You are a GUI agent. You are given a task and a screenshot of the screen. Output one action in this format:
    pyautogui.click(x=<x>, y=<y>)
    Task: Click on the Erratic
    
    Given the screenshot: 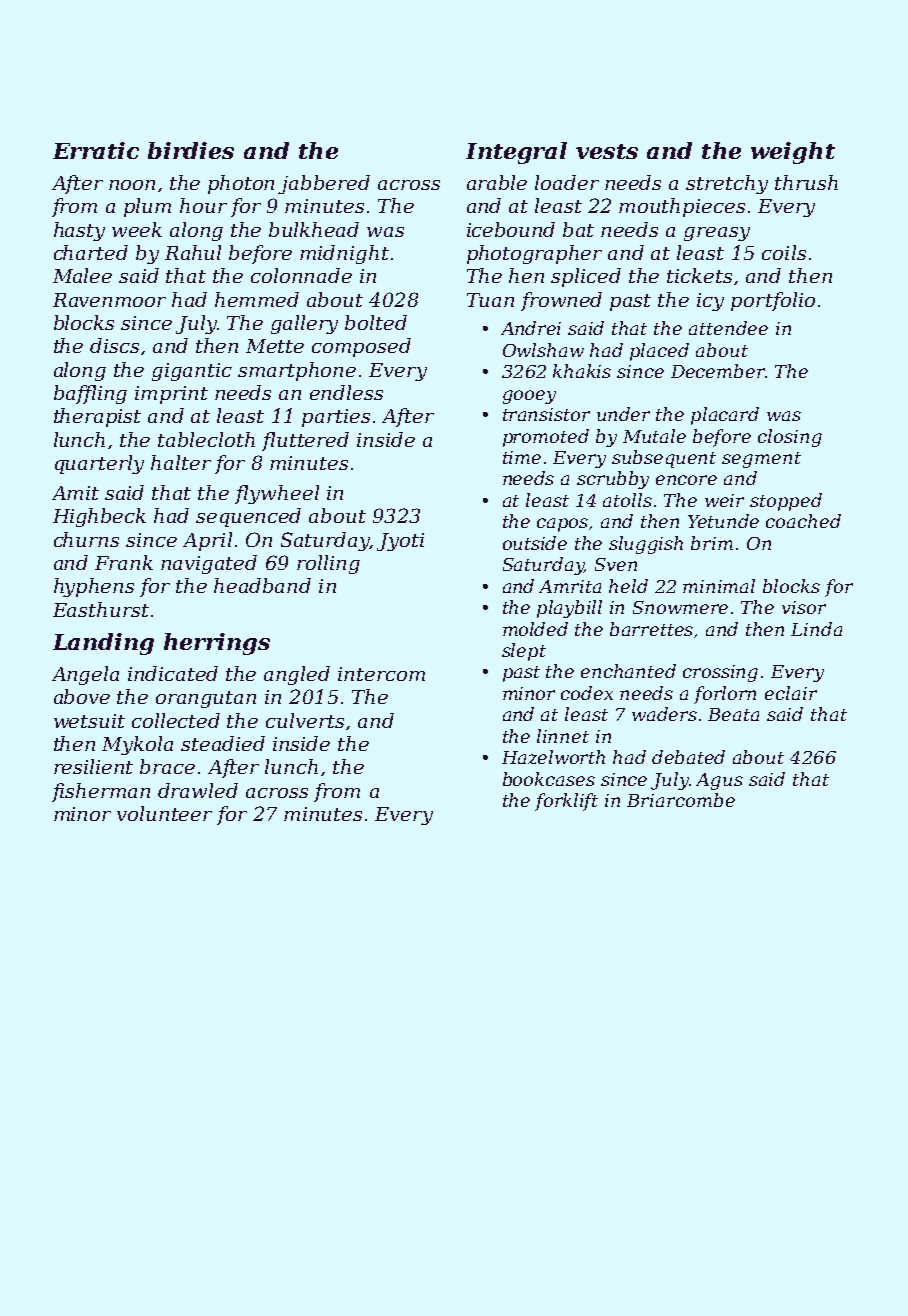 What is the action you would take?
    pyautogui.click(x=96, y=150)
